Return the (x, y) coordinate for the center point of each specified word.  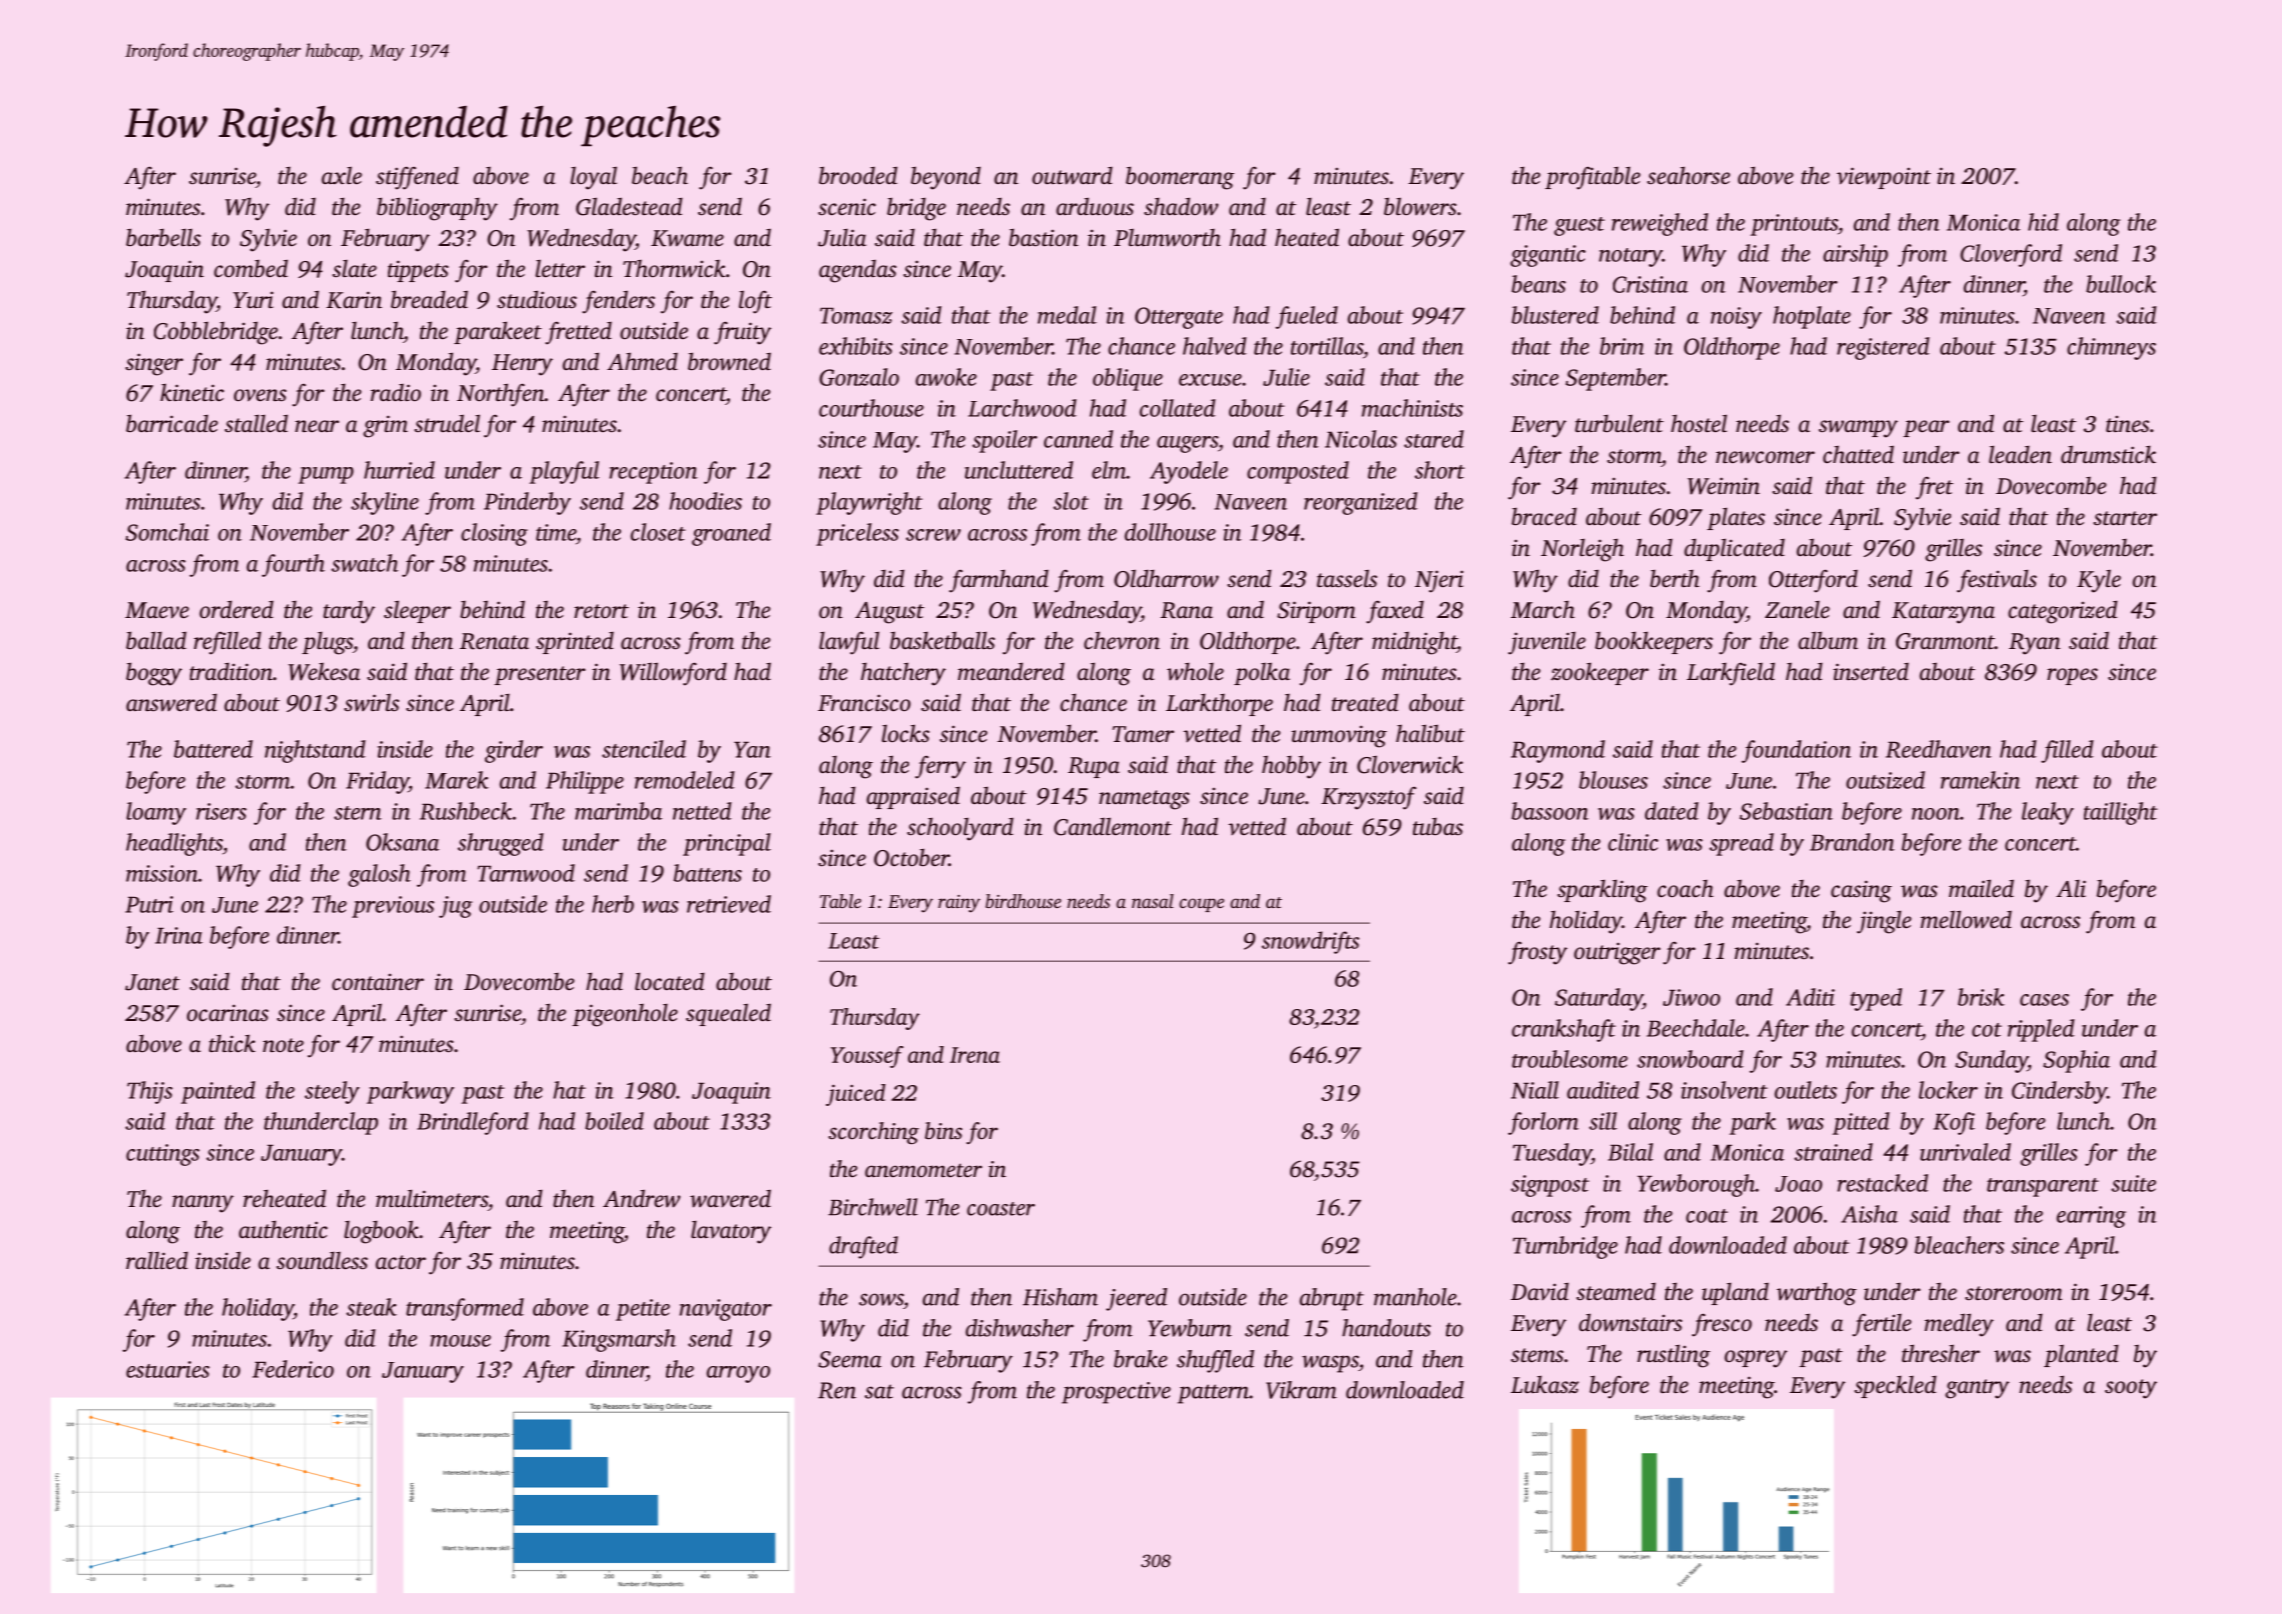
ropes (2072, 676)
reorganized (1361, 503)
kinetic (192, 392)
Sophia (2076, 1061)
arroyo (738, 1374)
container (378, 982)
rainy (959, 904)
